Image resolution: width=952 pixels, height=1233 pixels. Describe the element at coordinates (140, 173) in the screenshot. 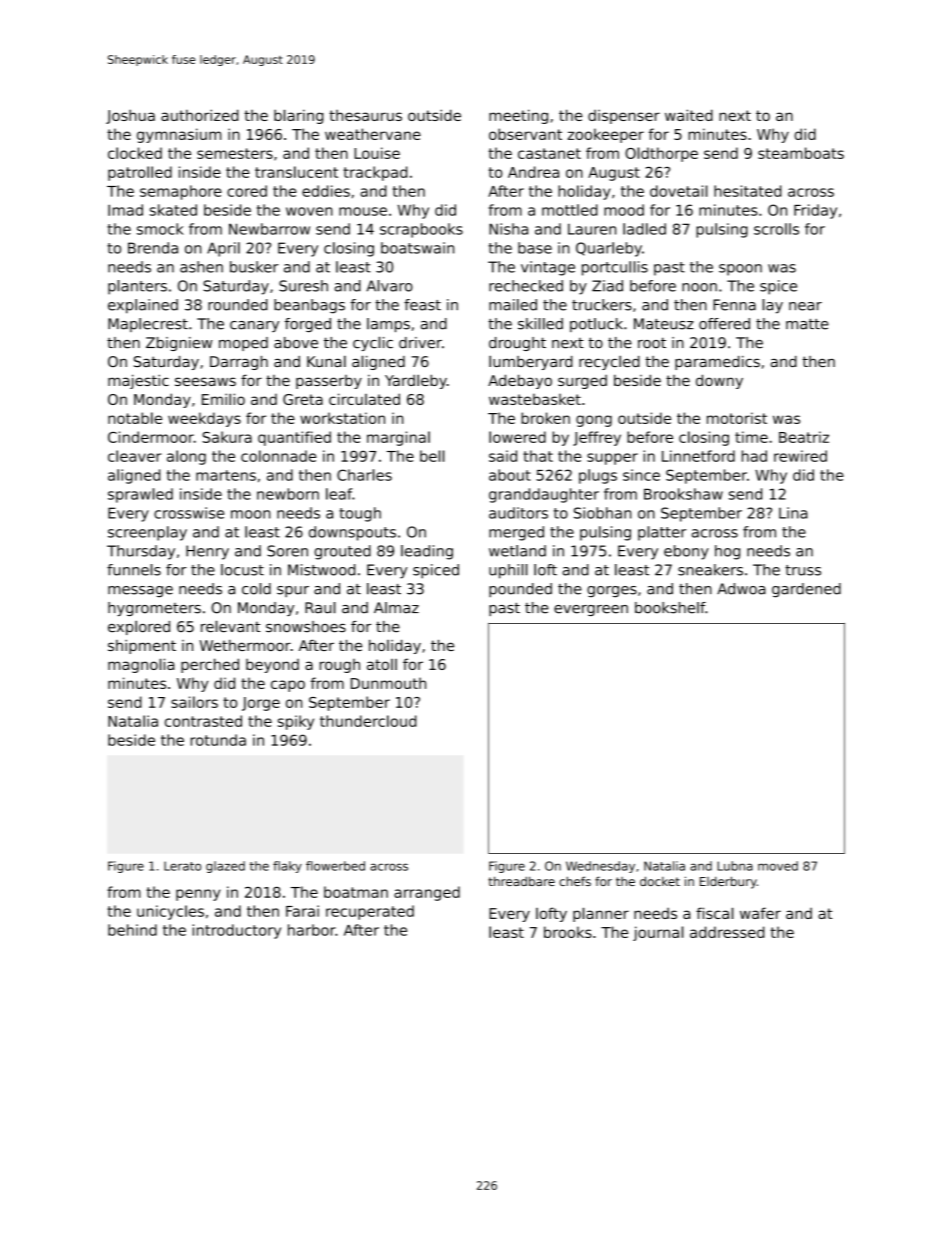

I see `patrolled` at that location.
